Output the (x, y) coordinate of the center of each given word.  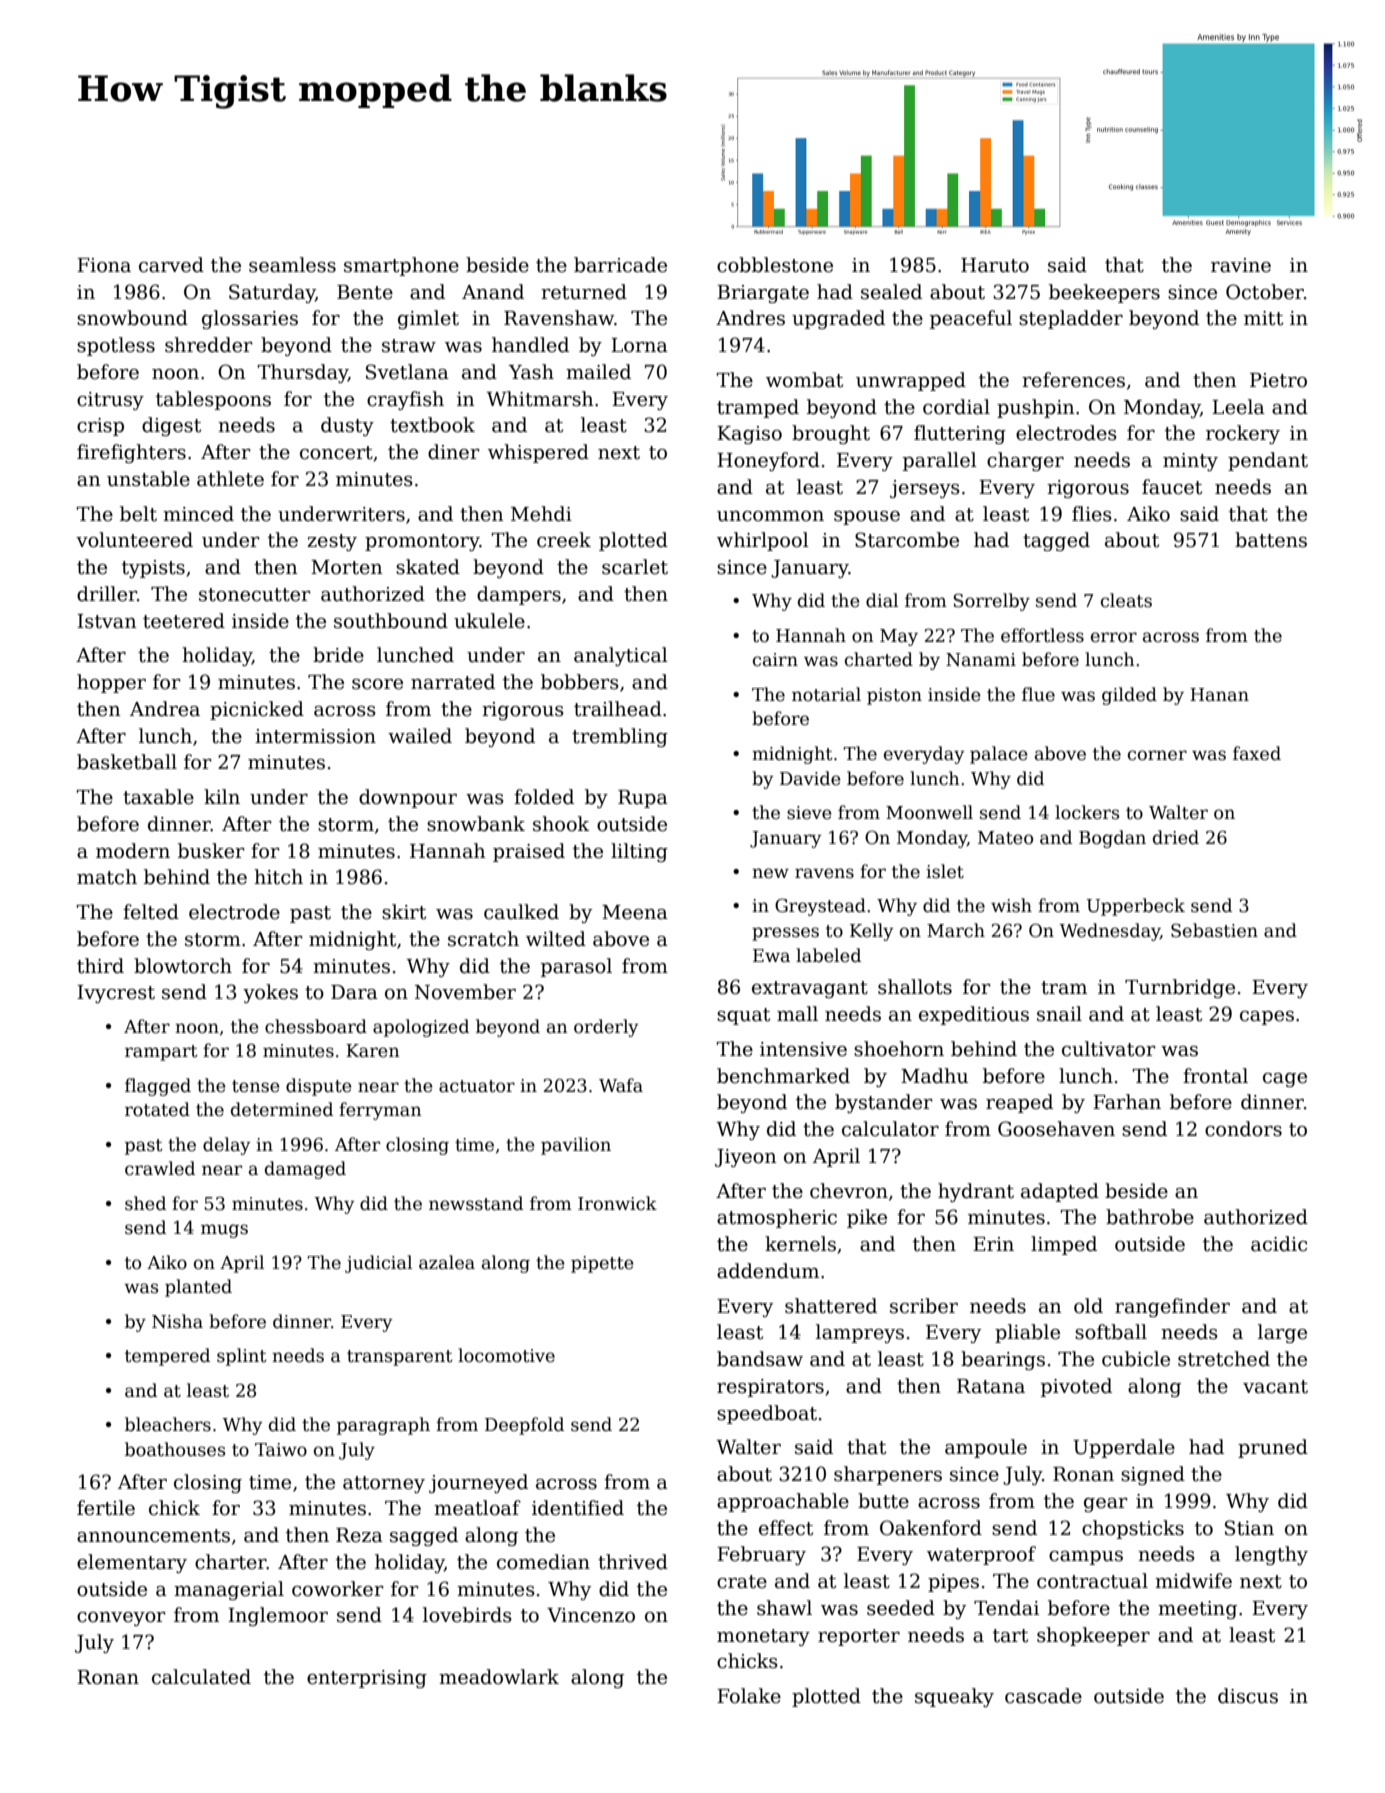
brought (831, 434)
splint (242, 1357)
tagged (1056, 541)
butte (883, 1501)
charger (1025, 461)
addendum (768, 1271)
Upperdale (1124, 1448)
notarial (826, 694)
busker (211, 851)
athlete (230, 479)
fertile (106, 1508)
